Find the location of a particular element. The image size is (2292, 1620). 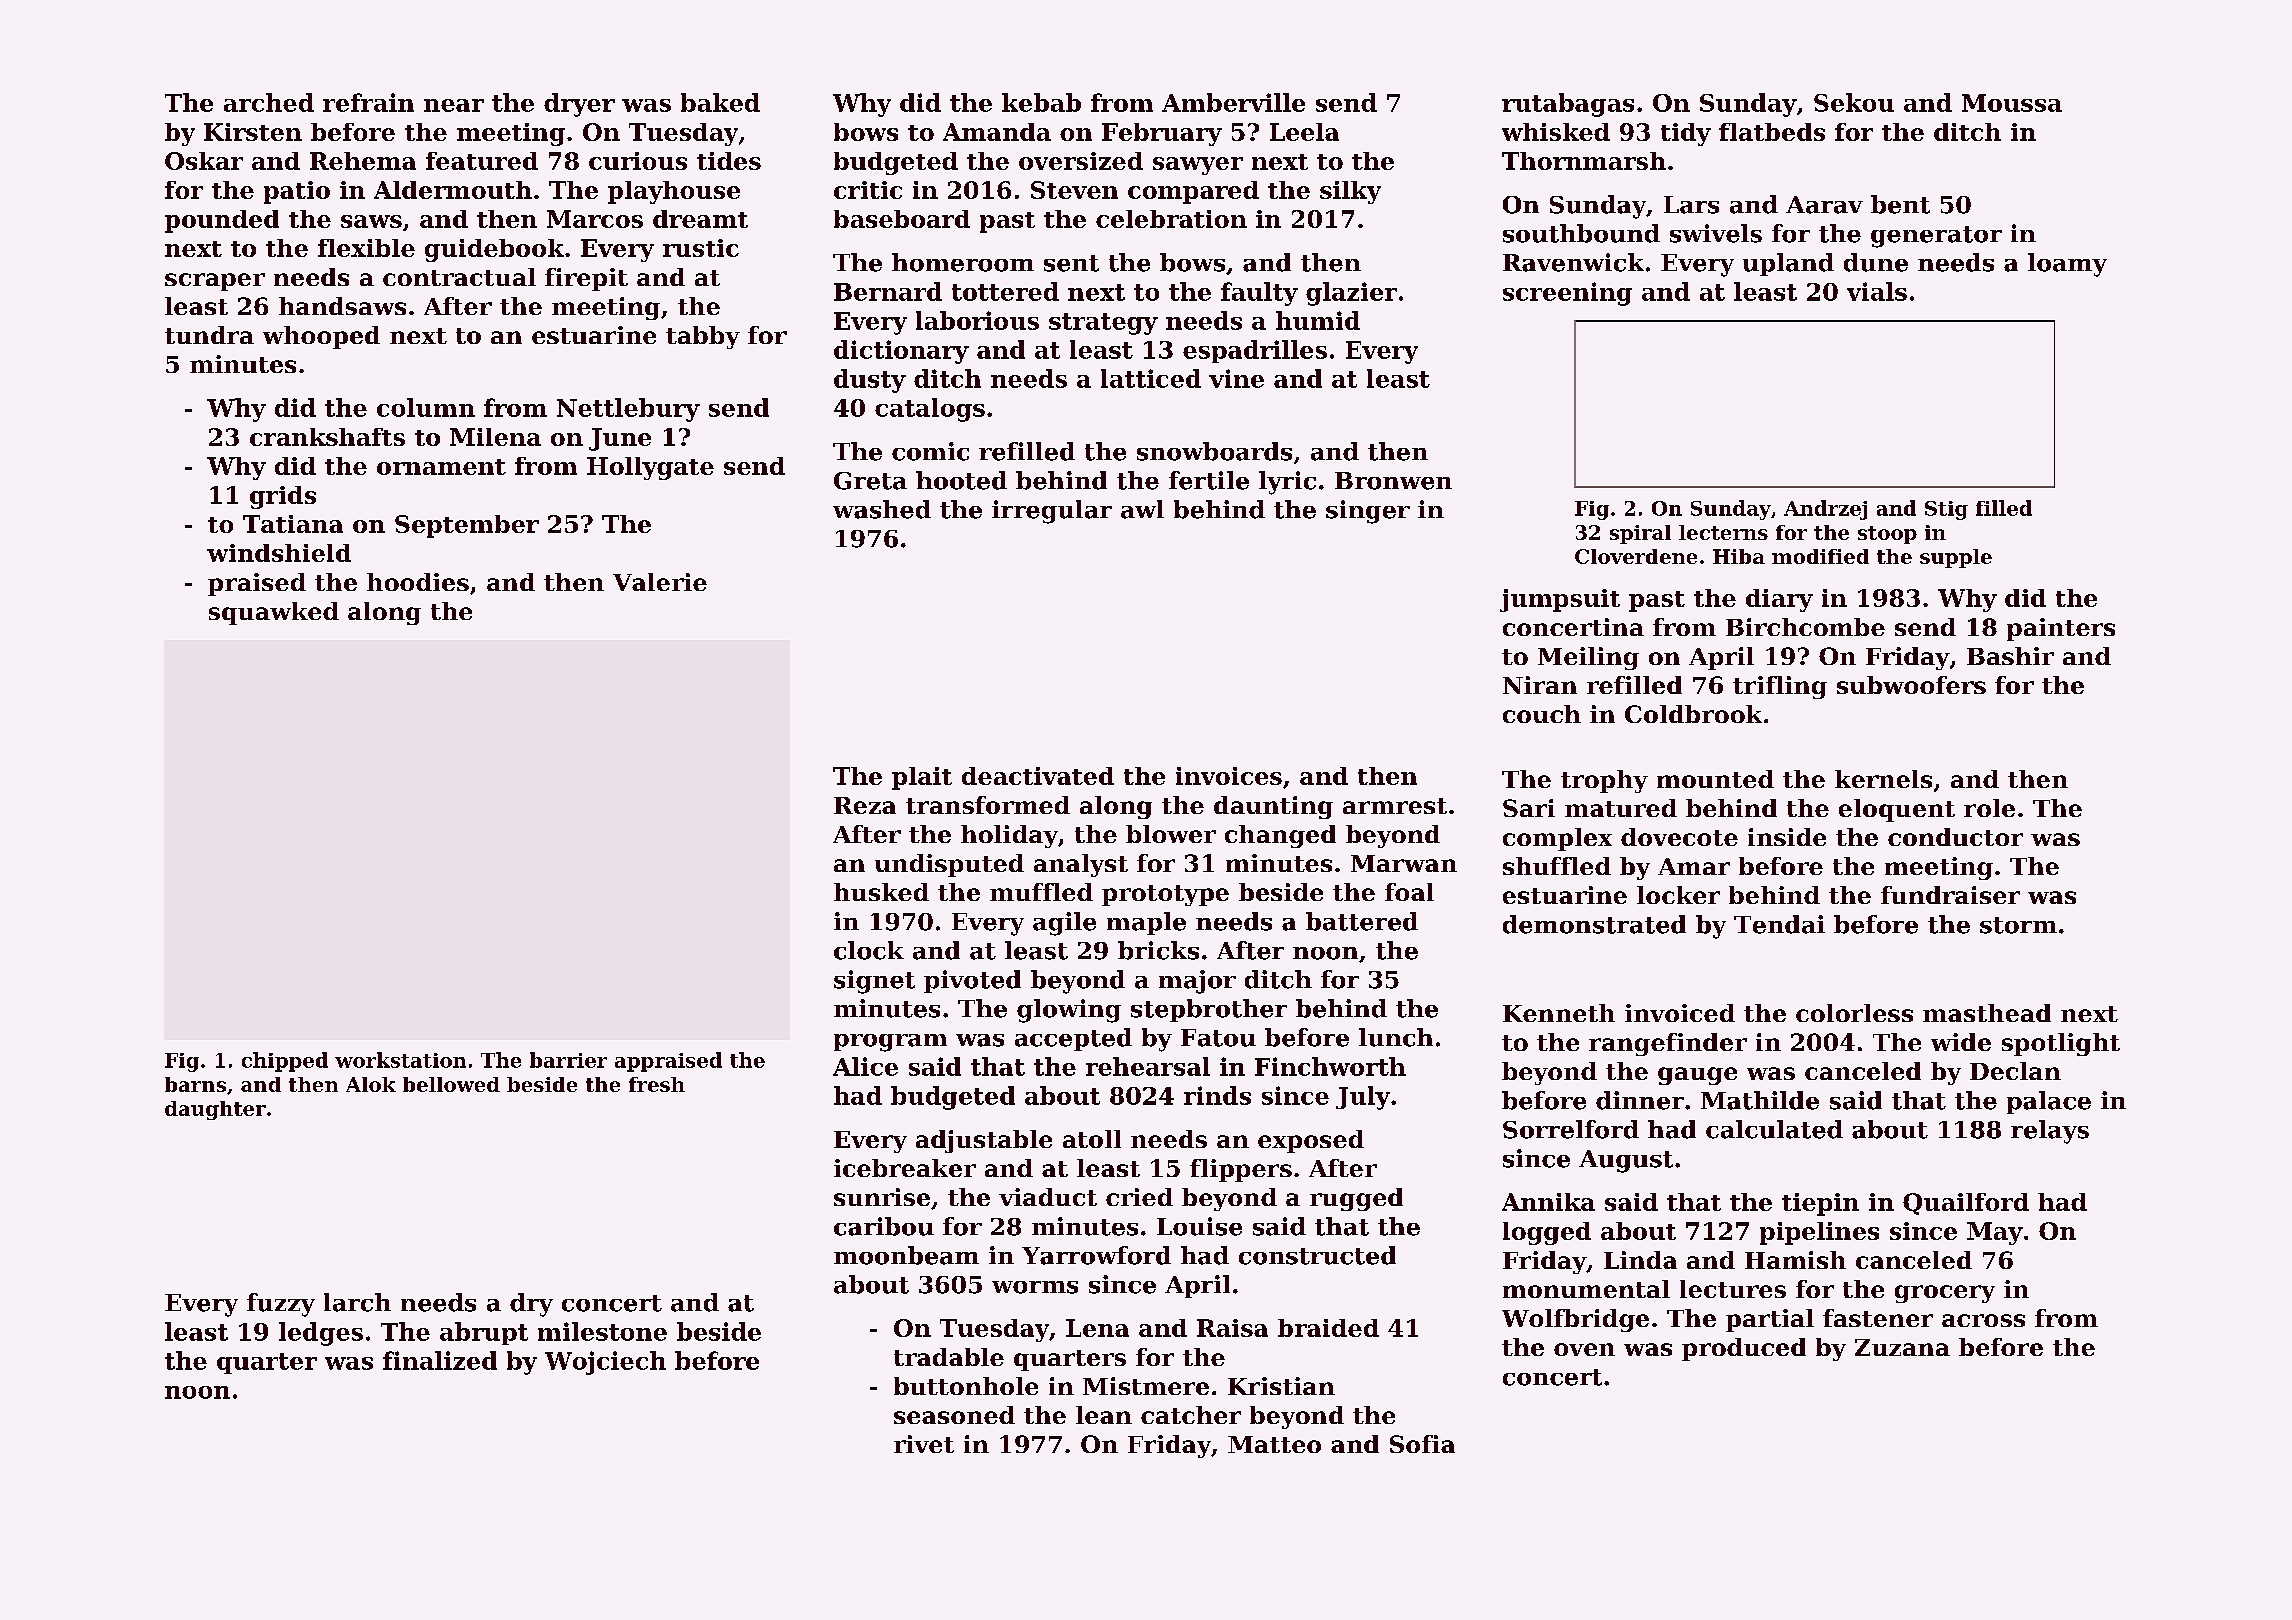

Sofia is located at coordinates (1422, 1444).
